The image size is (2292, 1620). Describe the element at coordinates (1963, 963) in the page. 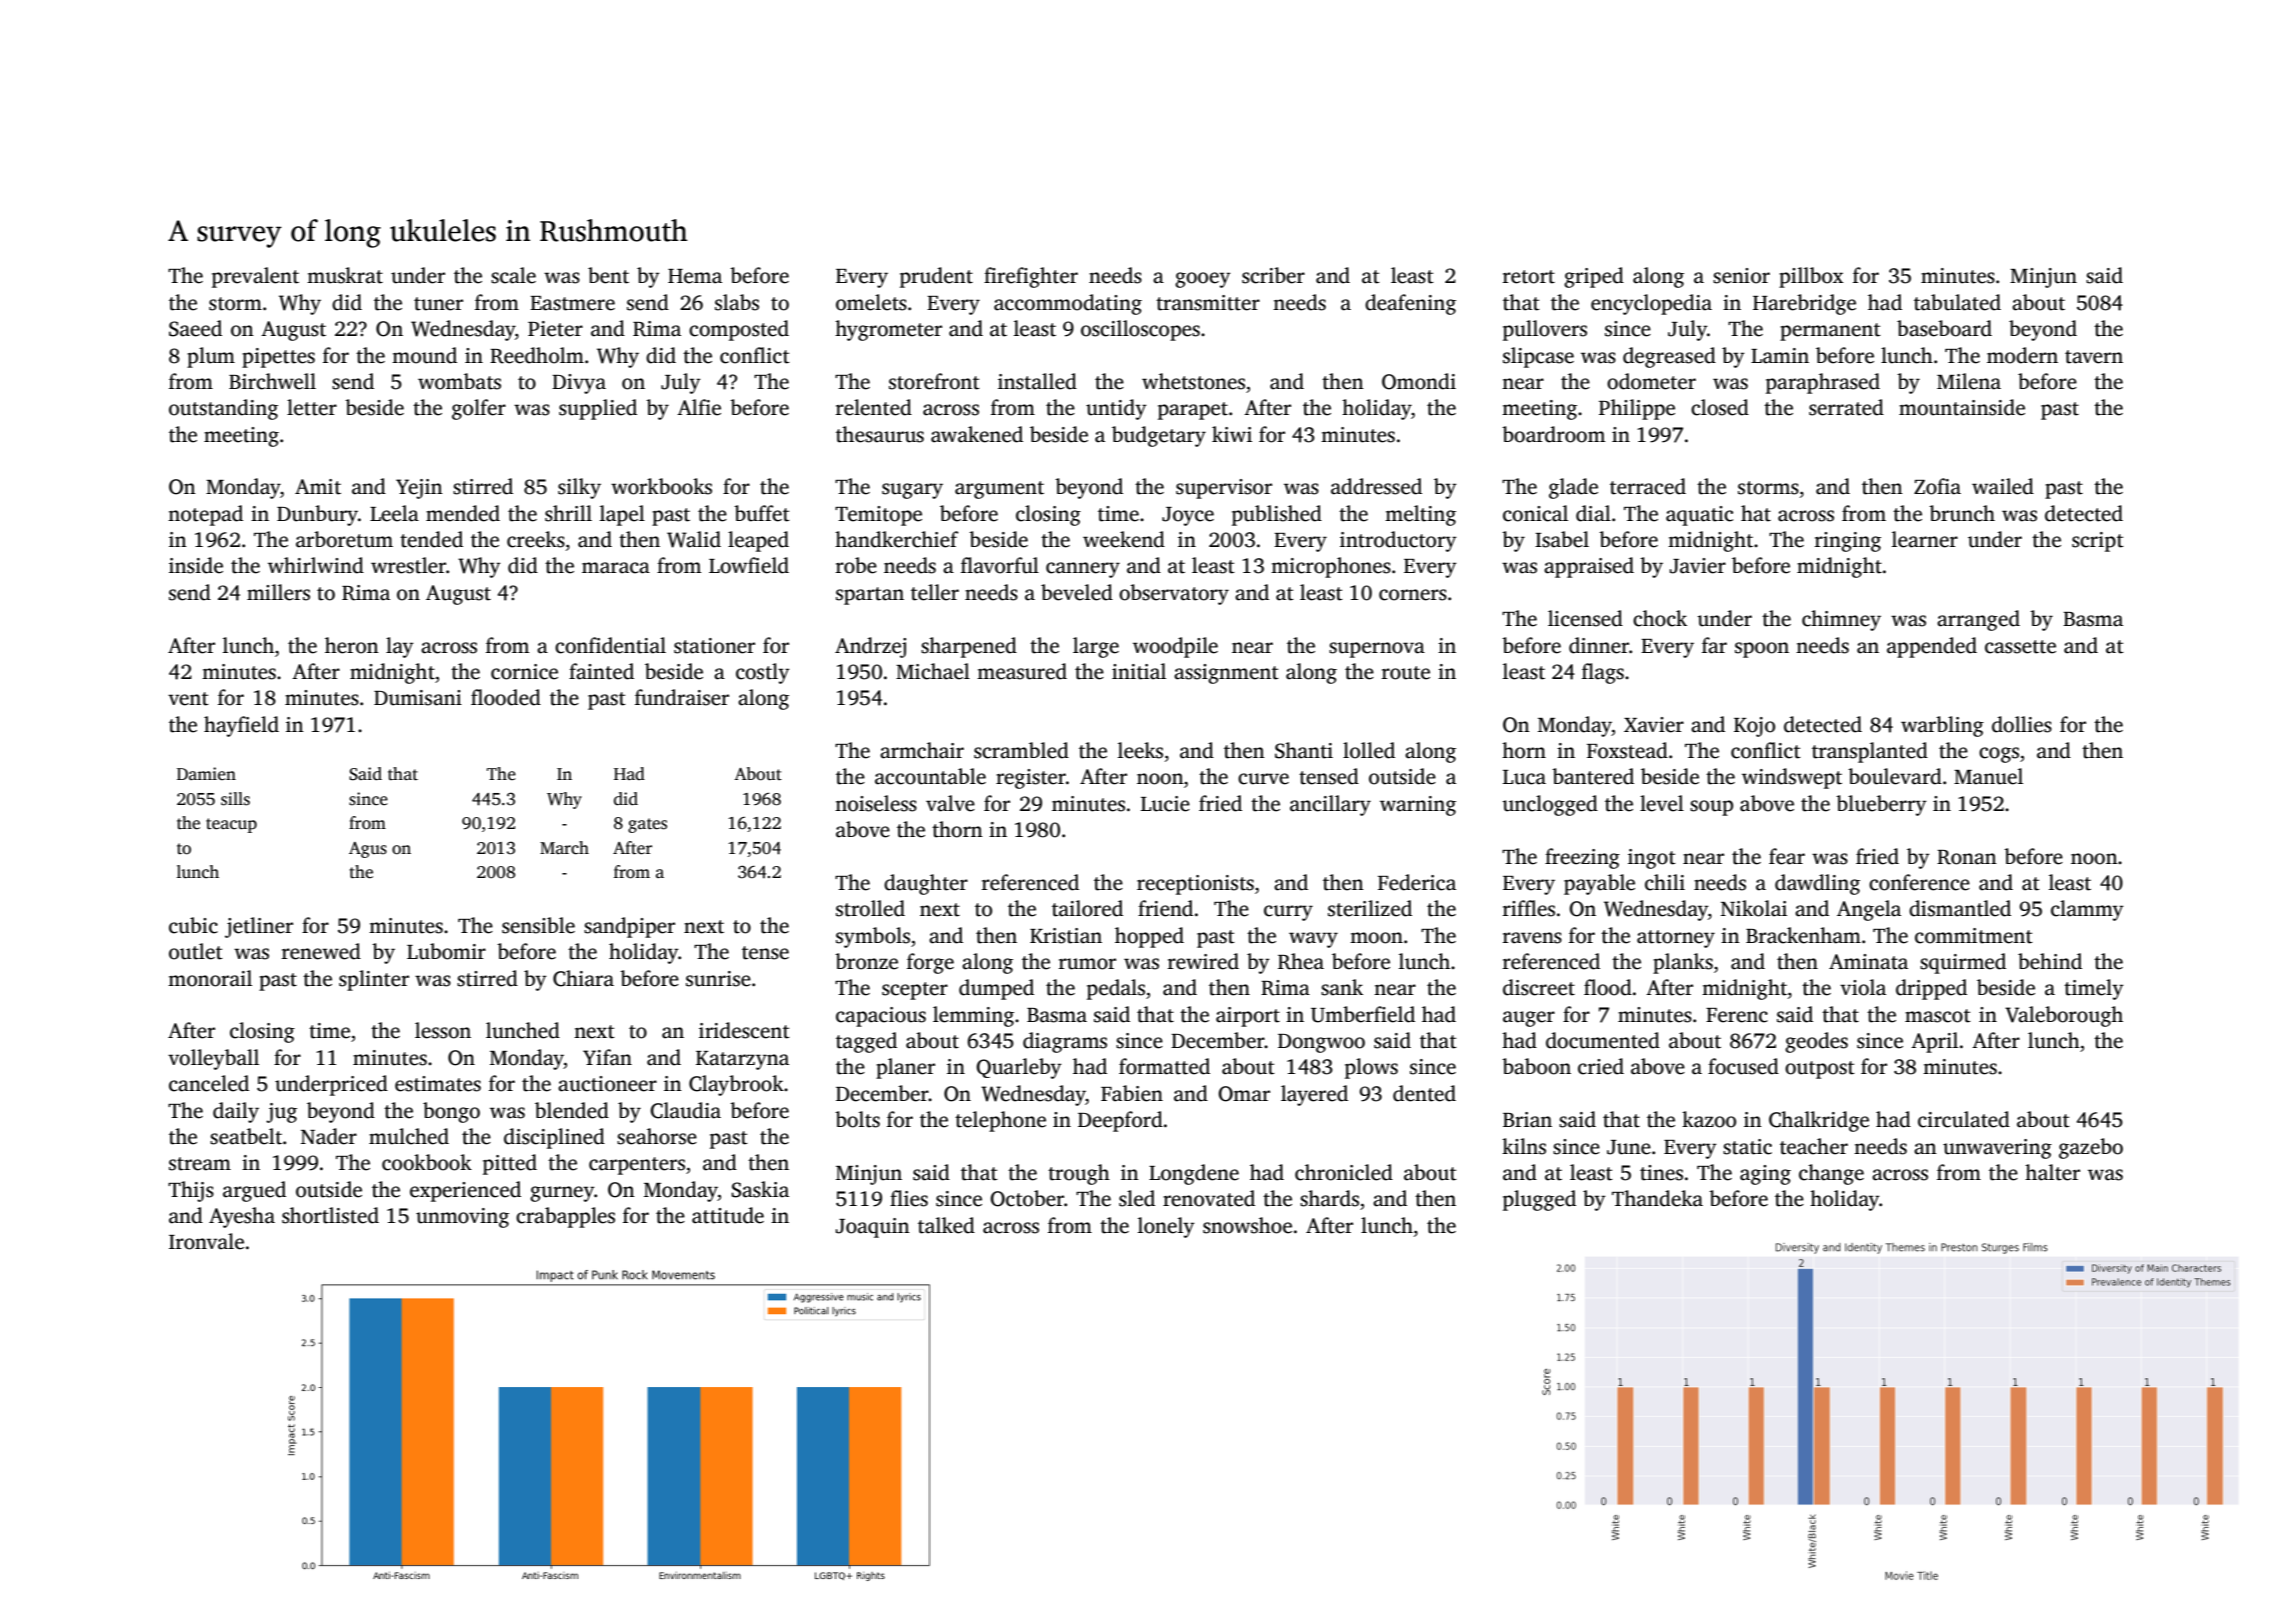

I see `squirmed` at that location.
